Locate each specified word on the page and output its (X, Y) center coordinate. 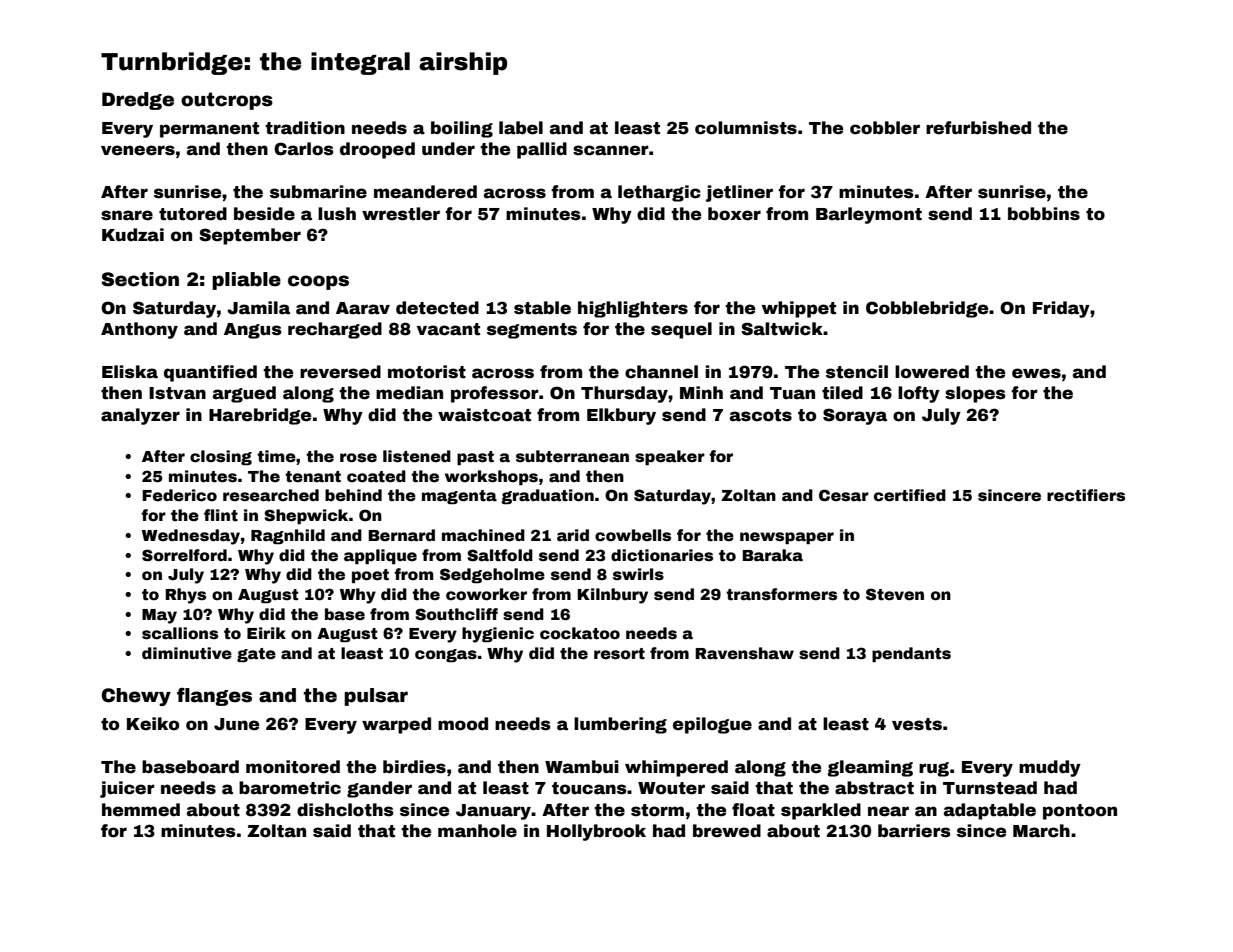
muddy (1050, 768)
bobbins (1044, 214)
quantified (210, 373)
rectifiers (1086, 495)
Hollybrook (596, 832)
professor (495, 394)
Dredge (138, 101)
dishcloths (345, 810)
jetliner (739, 193)
